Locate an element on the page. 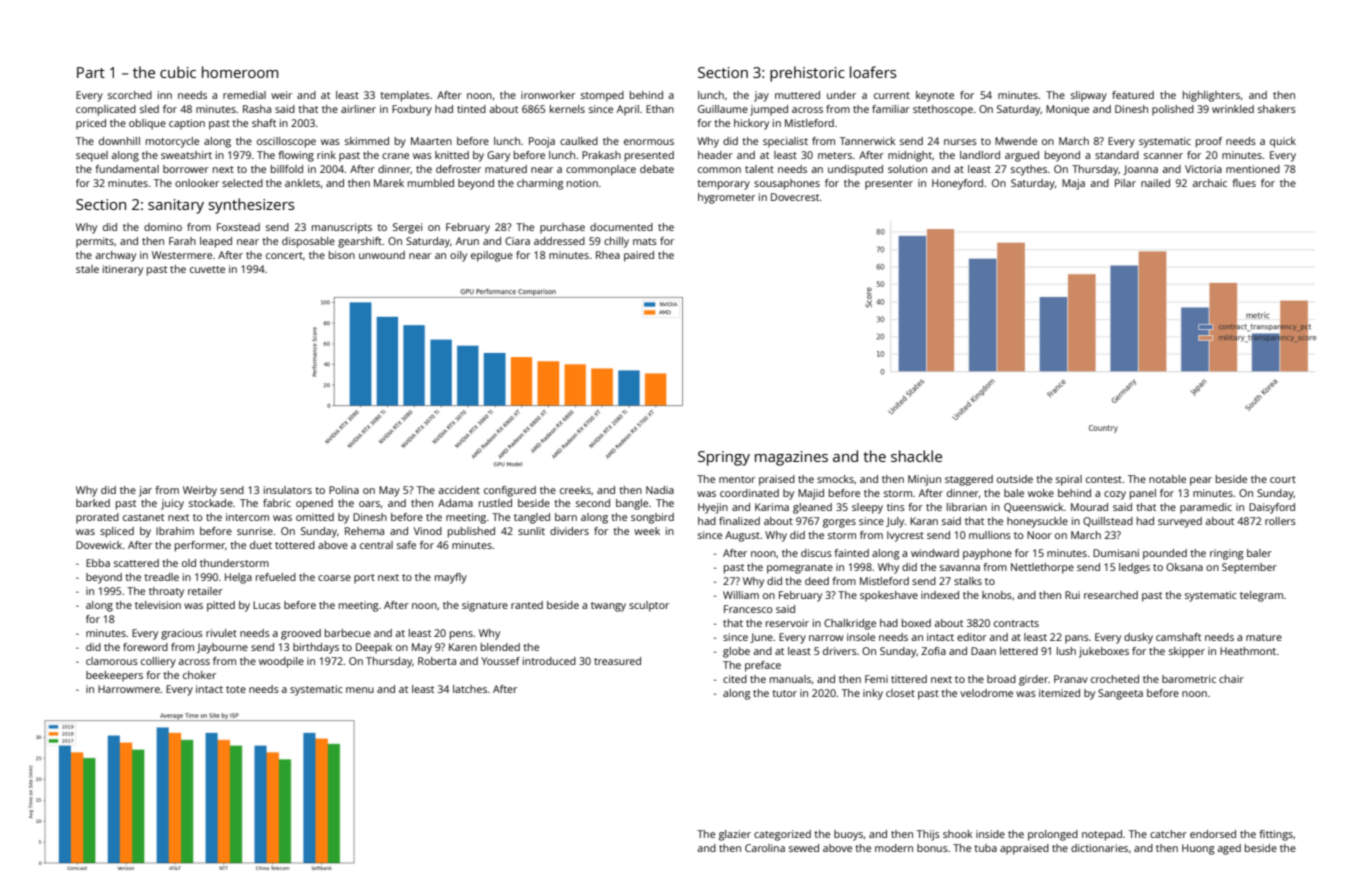 The image size is (1372, 887). sequel is located at coordinates (92, 156).
